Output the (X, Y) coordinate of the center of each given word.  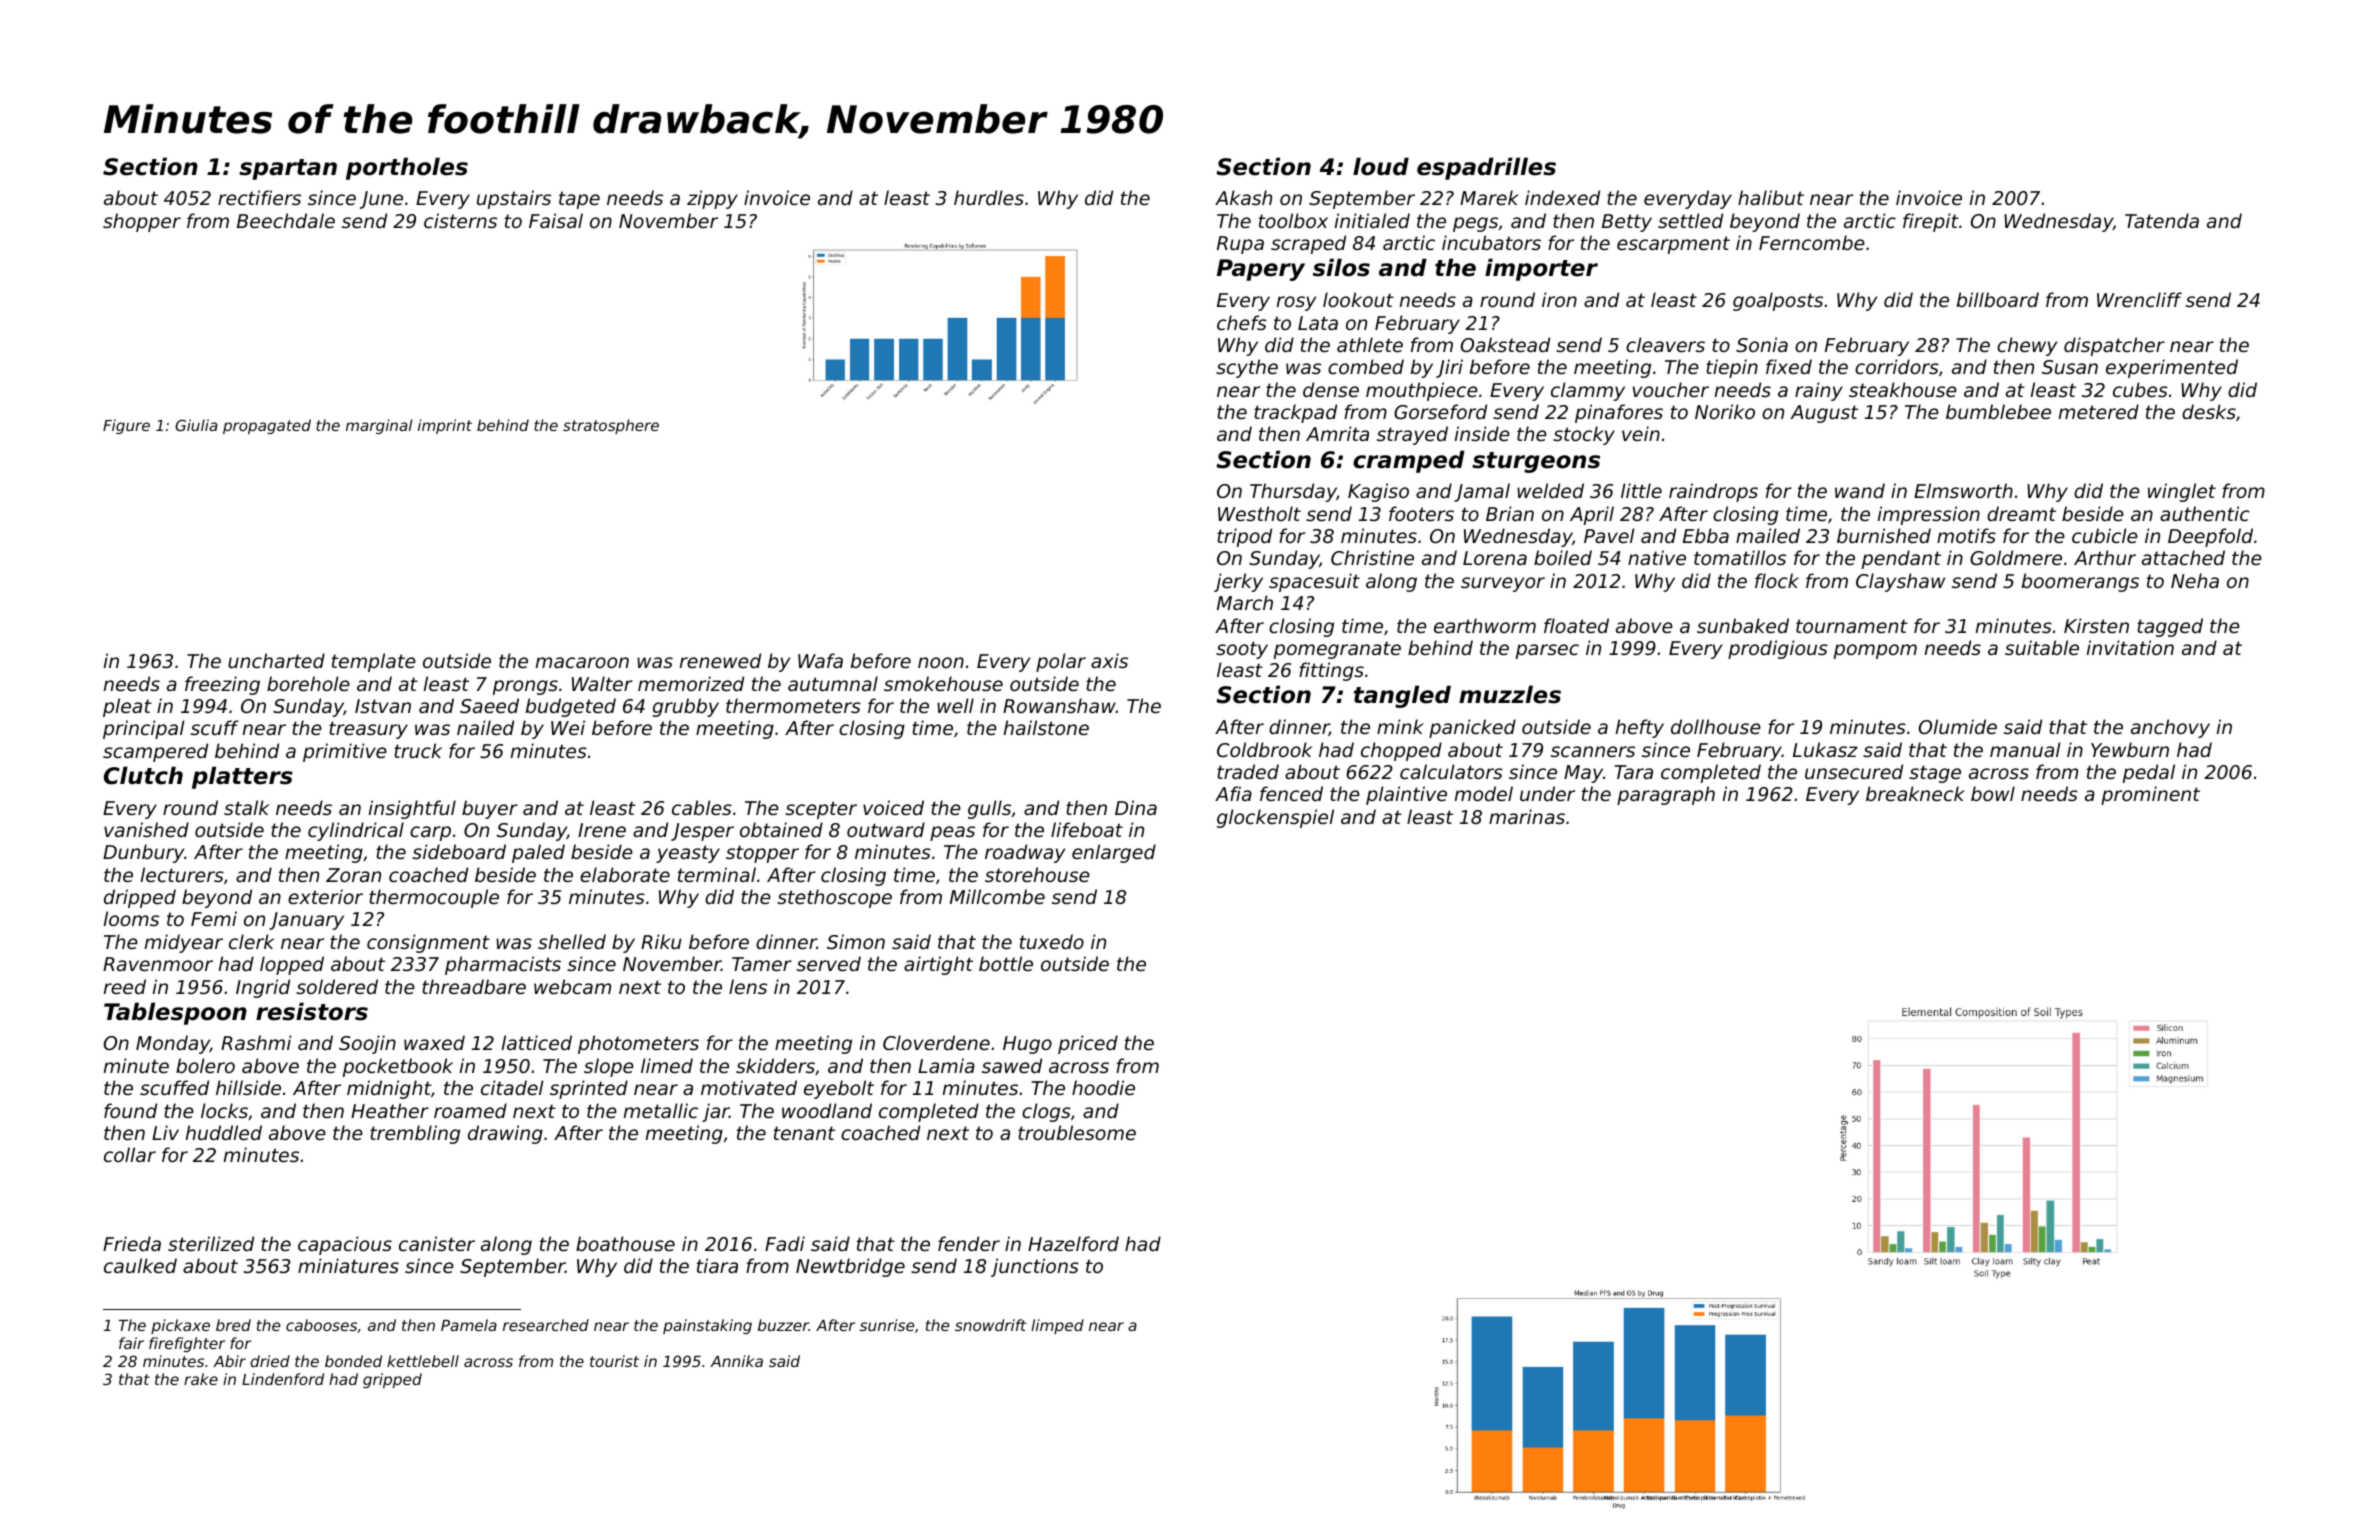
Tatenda (2162, 220)
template (374, 662)
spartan (288, 169)
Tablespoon (175, 1013)
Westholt (1259, 513)
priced (1088, 1044)
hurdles (989, 197)
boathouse (625, 1243)
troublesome (1077, 1132)
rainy (1819, 391)
